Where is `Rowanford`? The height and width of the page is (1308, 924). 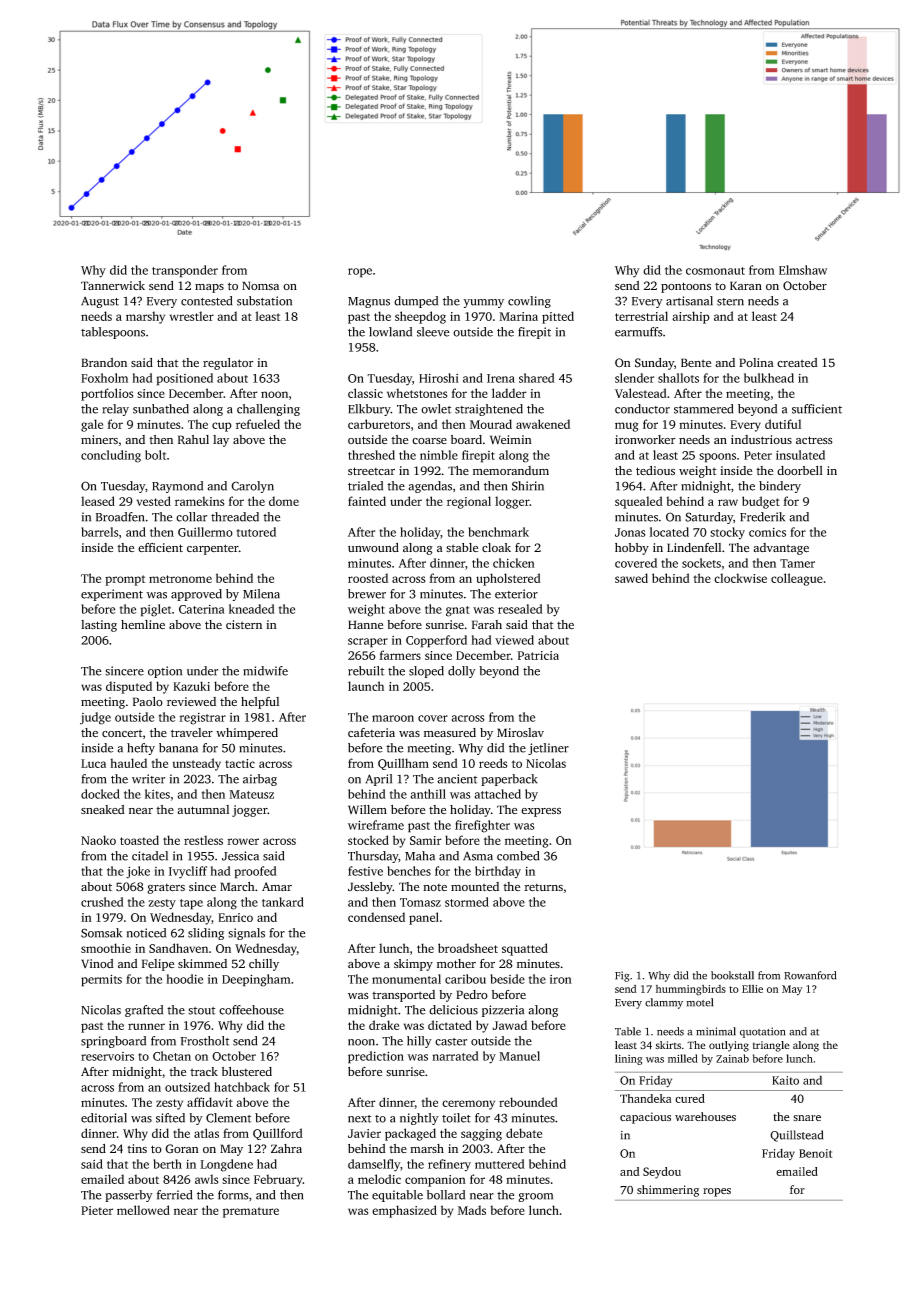 Rowanford is located at coordinates (810, 975).
